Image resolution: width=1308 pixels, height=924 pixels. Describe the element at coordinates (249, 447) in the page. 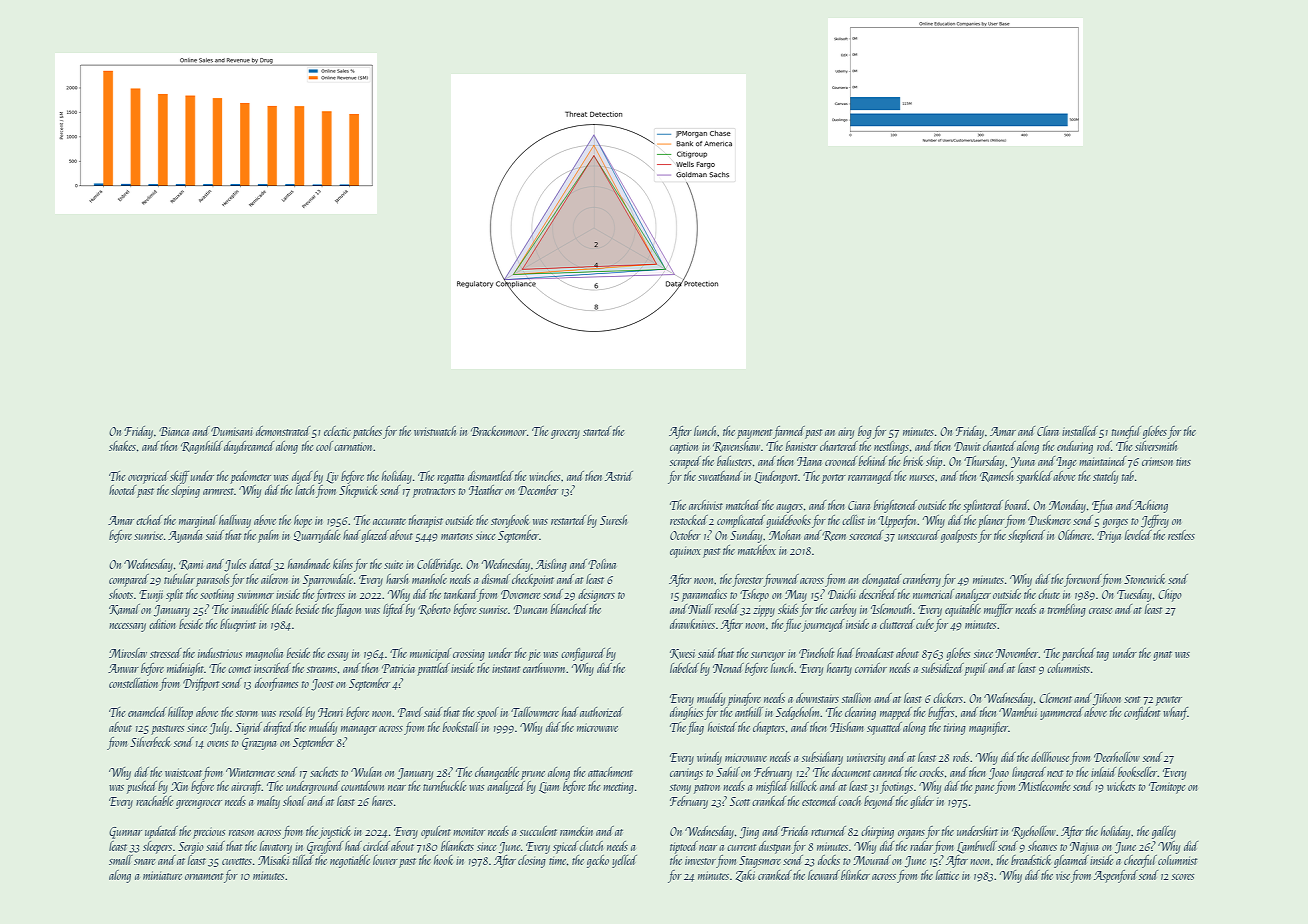

I see `daydreamed` at that location.
